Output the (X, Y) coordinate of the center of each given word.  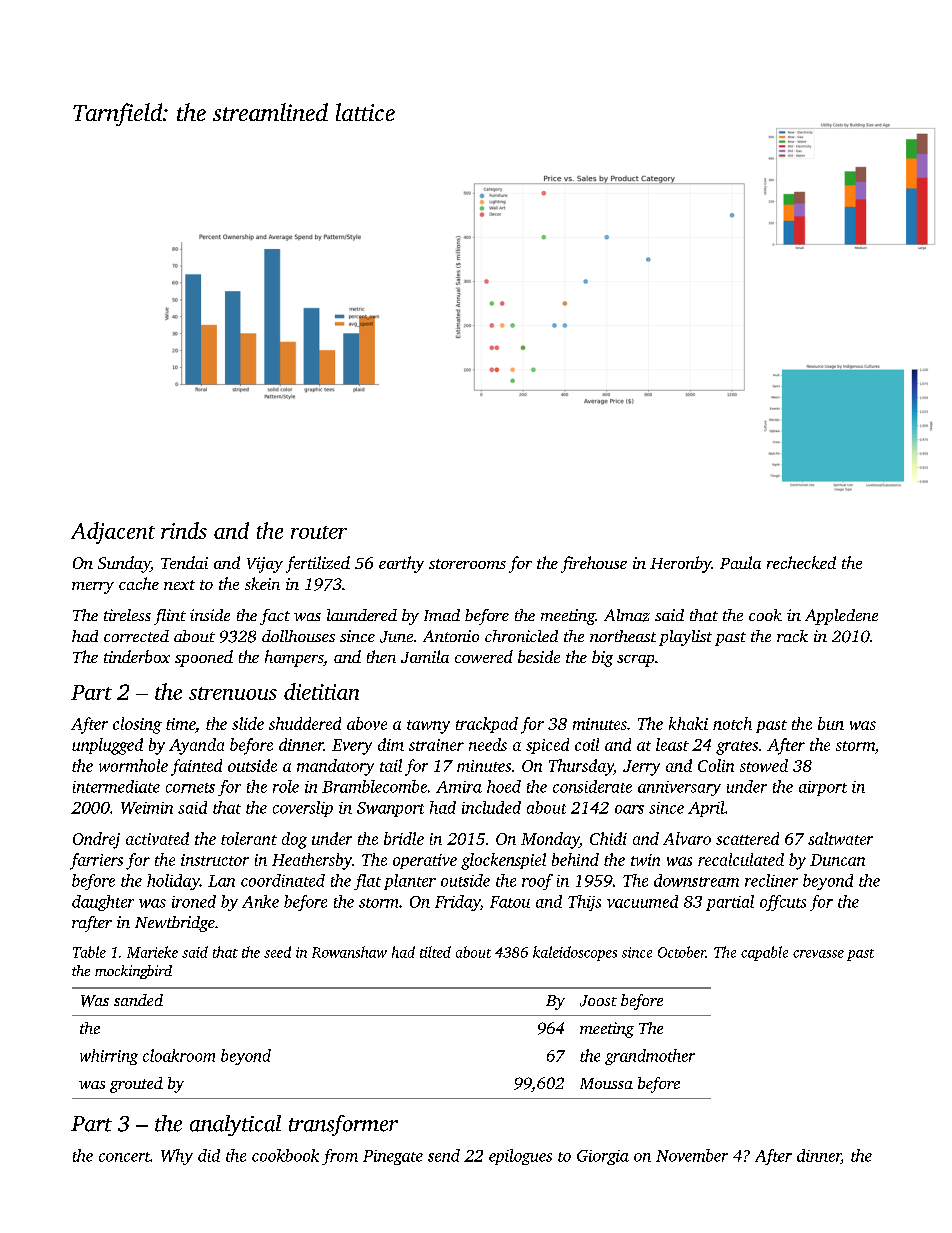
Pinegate (393, 1157)
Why (177, 1157)
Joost (598, 1001)
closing (137, 725)
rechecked (801, 562)
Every (352, 747)
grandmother (650, 1057)
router (319, 532)
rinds (184, 530)
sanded (138, 1000)
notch (732, 723)
